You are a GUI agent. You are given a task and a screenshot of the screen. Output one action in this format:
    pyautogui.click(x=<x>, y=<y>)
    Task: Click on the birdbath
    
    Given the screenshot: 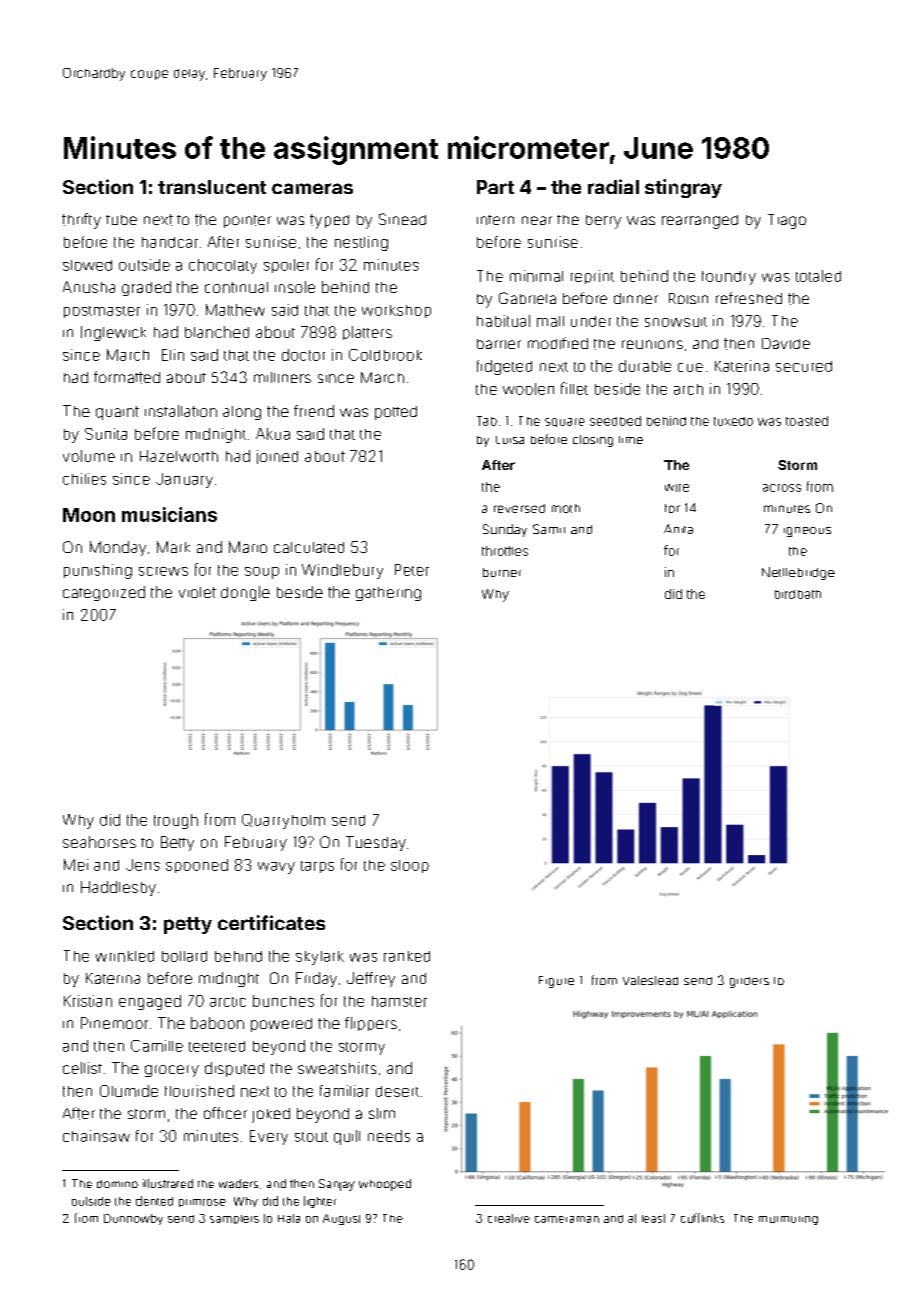 What is the action you would take?
    pyautogui.click(x=798, y=594)
